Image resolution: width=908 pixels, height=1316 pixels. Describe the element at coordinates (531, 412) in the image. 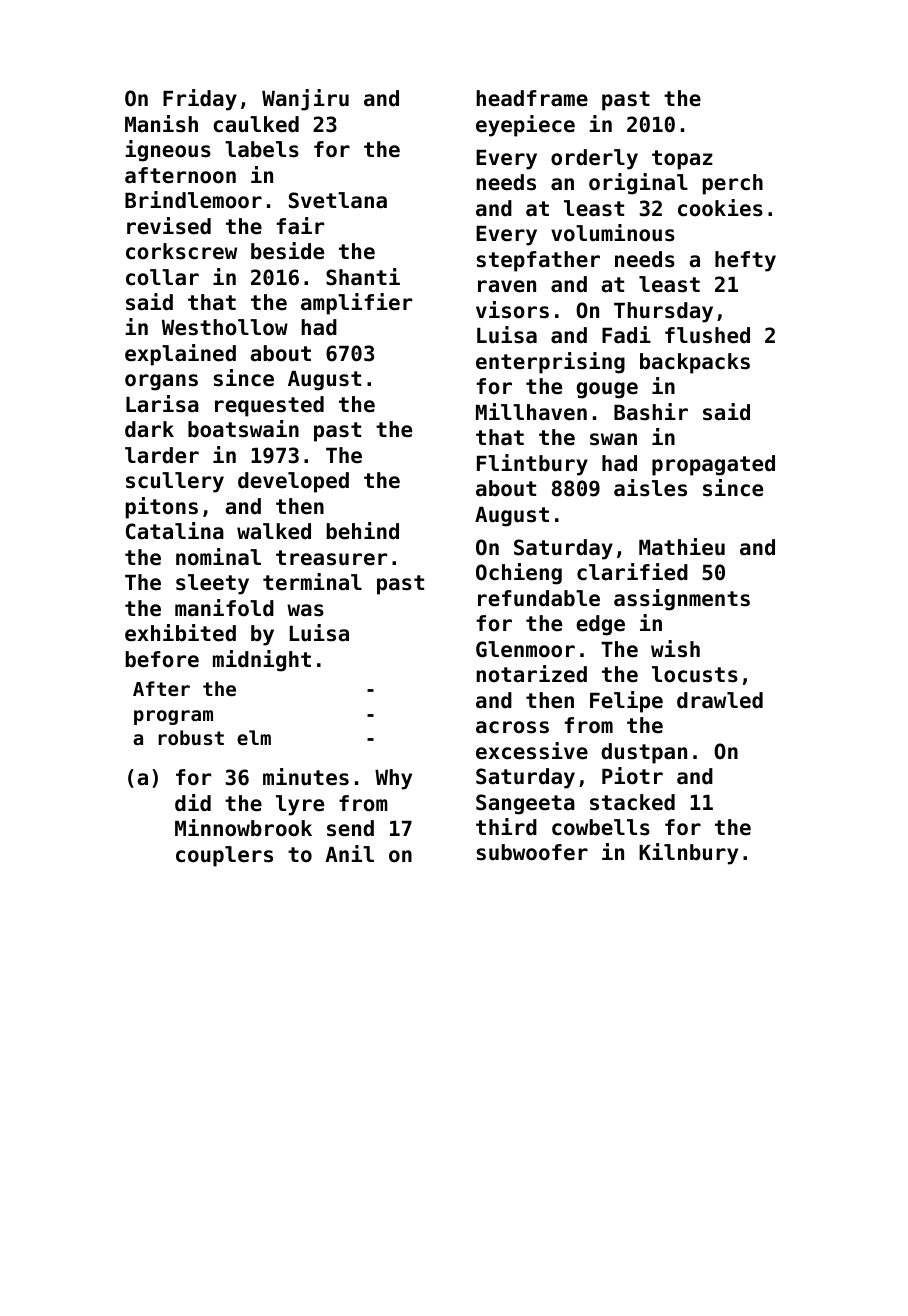

I see `Millhaven` at that location.
